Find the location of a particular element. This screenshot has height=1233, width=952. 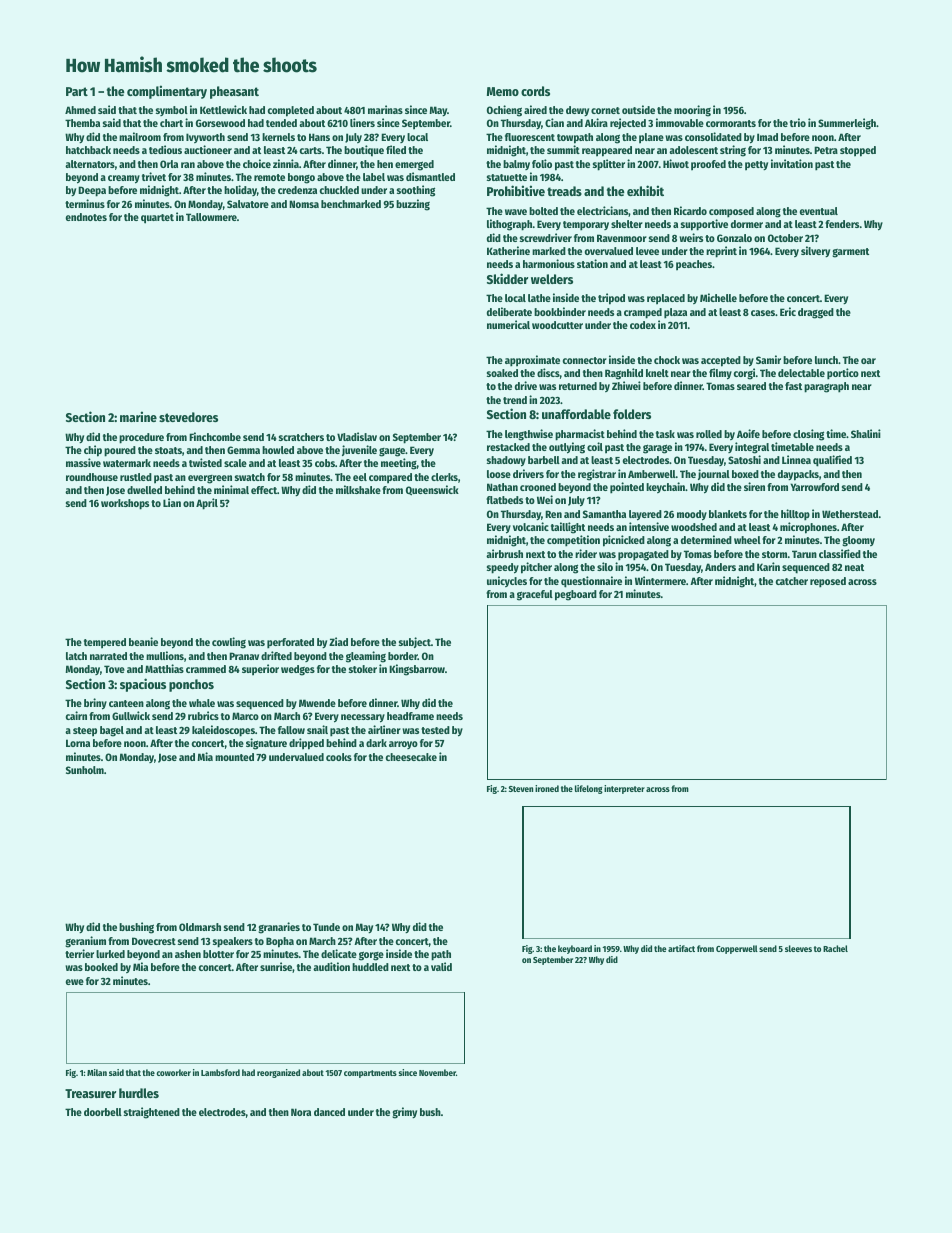

loose is located at coordinates (499, 474).
